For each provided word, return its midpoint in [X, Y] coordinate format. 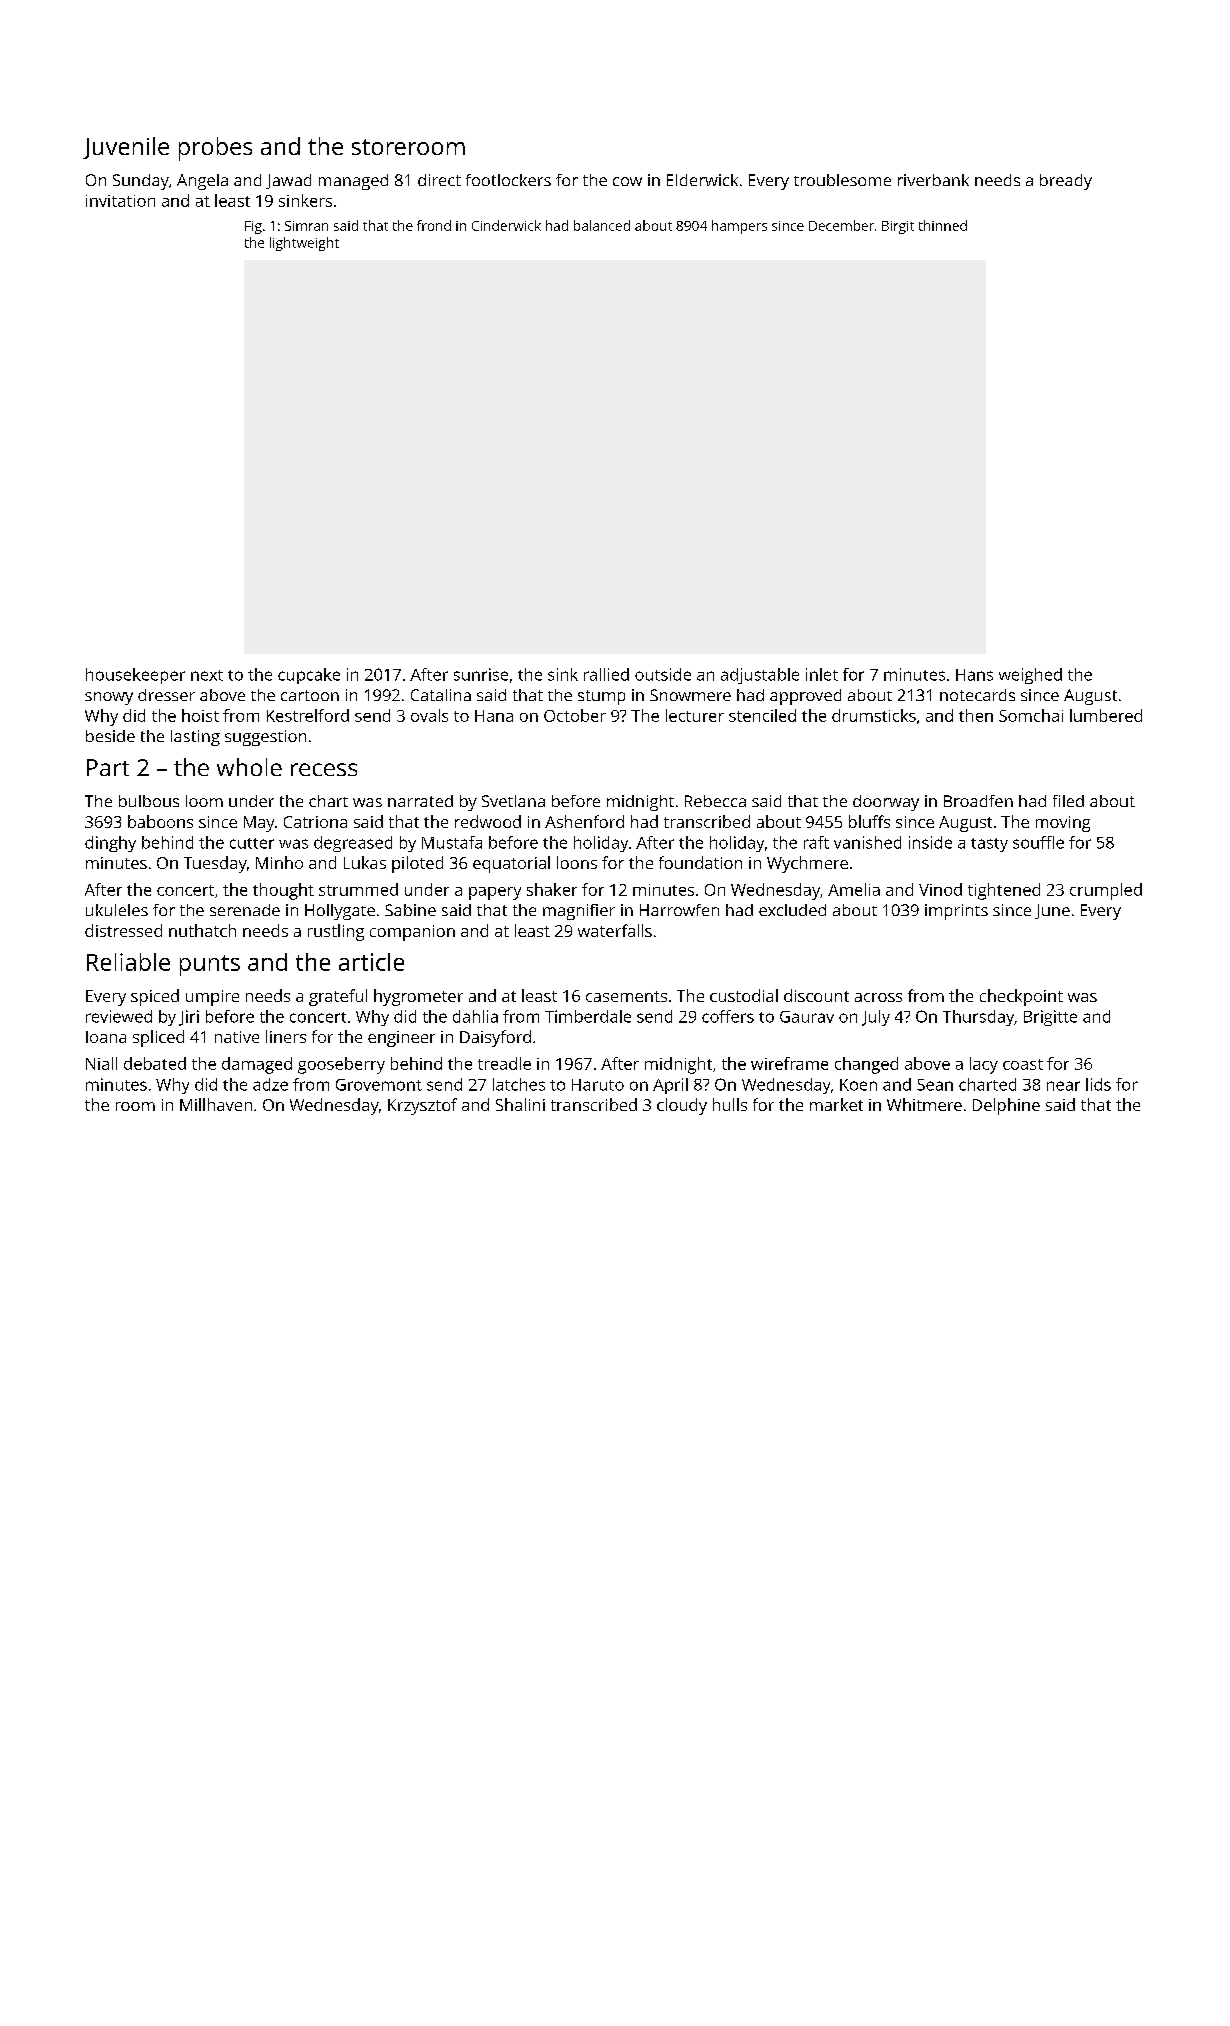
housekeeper [135, 676]
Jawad [288, 181]
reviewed [119, 1016]
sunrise [481, 674]
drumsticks [874, 715]
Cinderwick [506, 225]
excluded [792, 910]
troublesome [842, 180]
